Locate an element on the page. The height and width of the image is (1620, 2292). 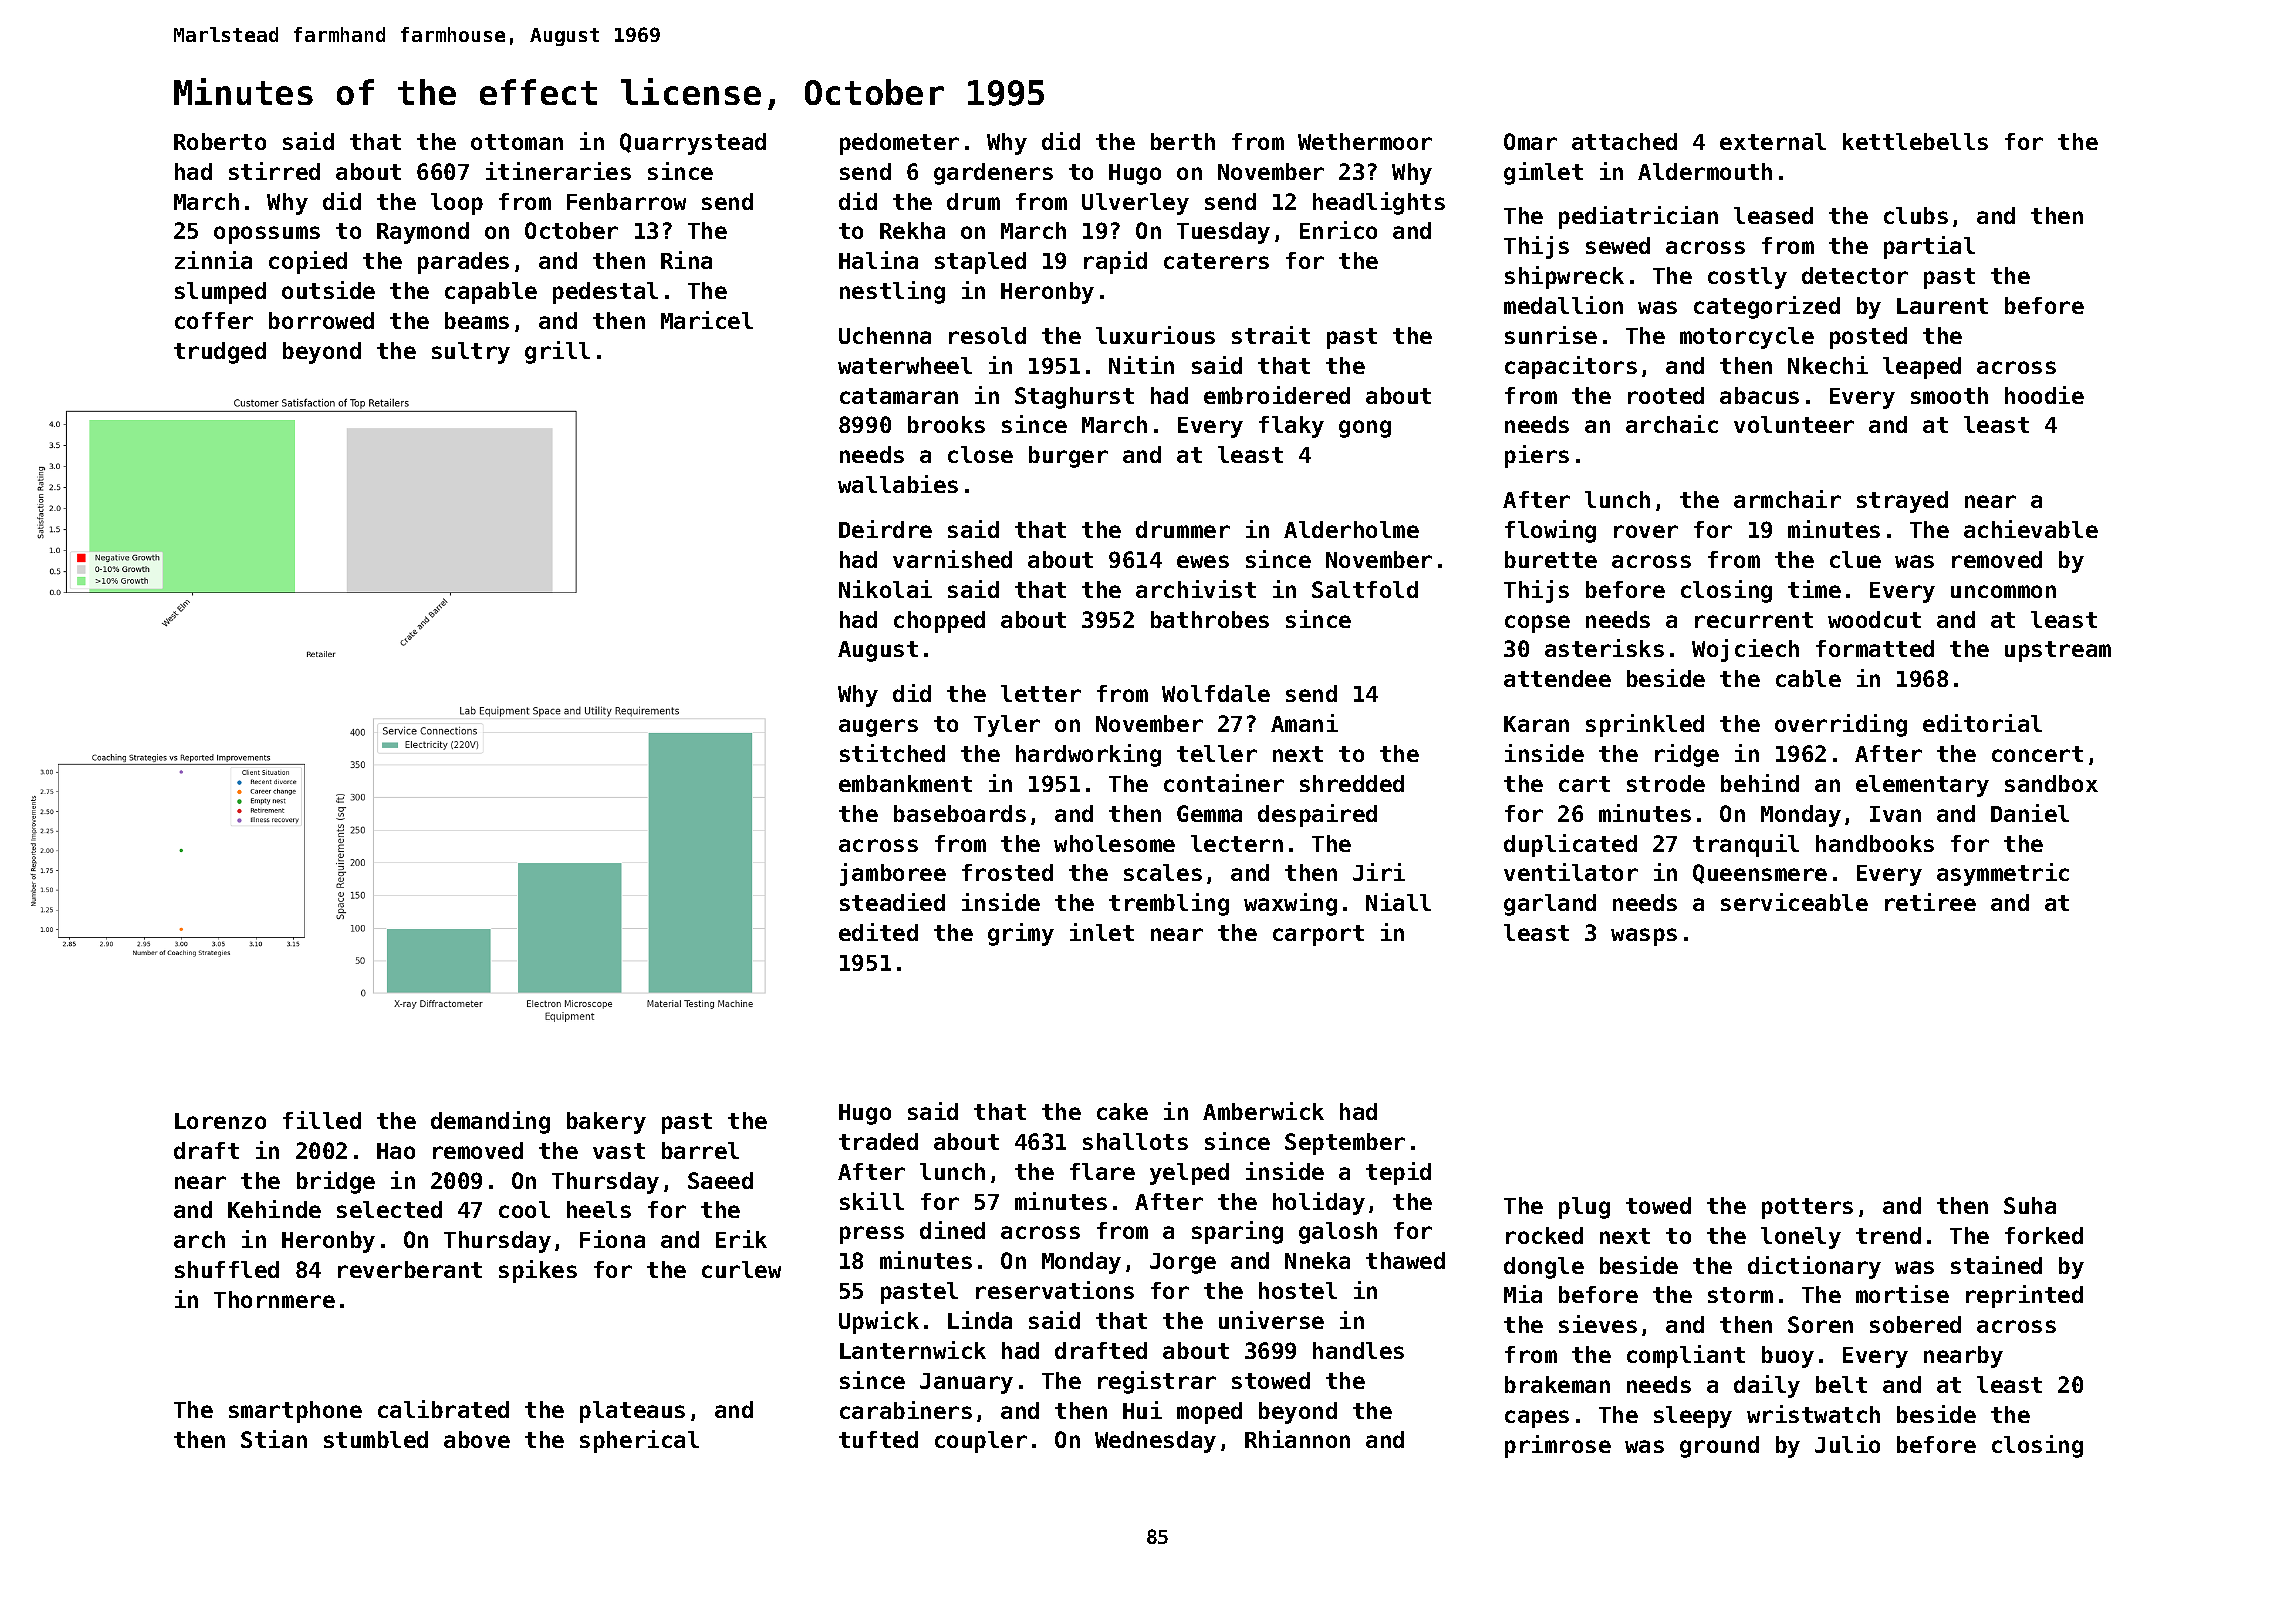
spherical is located at coordinates (639, 1441).
